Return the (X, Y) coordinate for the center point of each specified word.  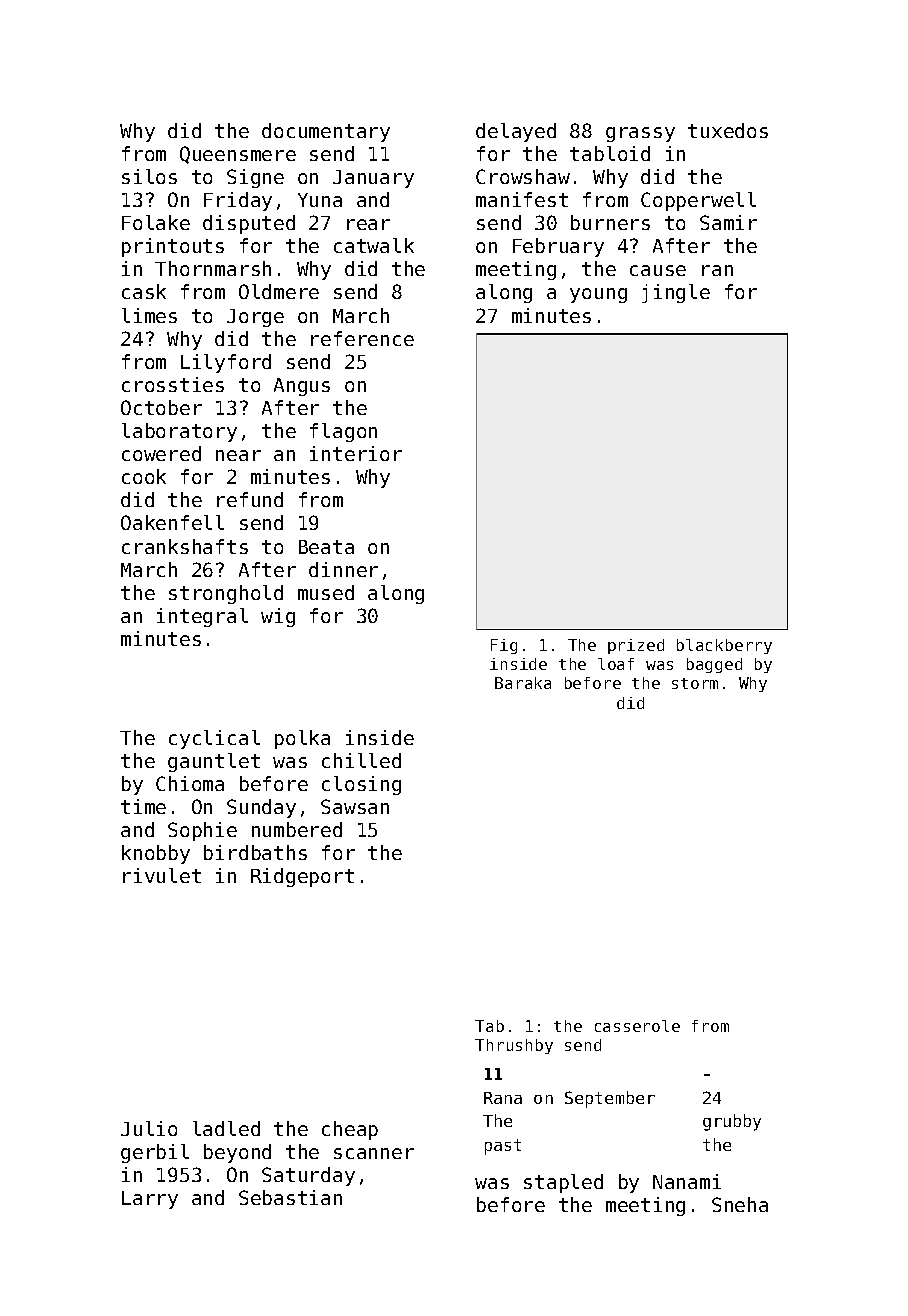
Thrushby (514, 1046)
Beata (326, 547)
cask (144, 291)
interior (356, 453)
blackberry (724, 646)
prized (636, 646)
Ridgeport (302, 877)
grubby (732, 1122)
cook (144, 476)
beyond (237, 1153)
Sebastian (290, 1197)
